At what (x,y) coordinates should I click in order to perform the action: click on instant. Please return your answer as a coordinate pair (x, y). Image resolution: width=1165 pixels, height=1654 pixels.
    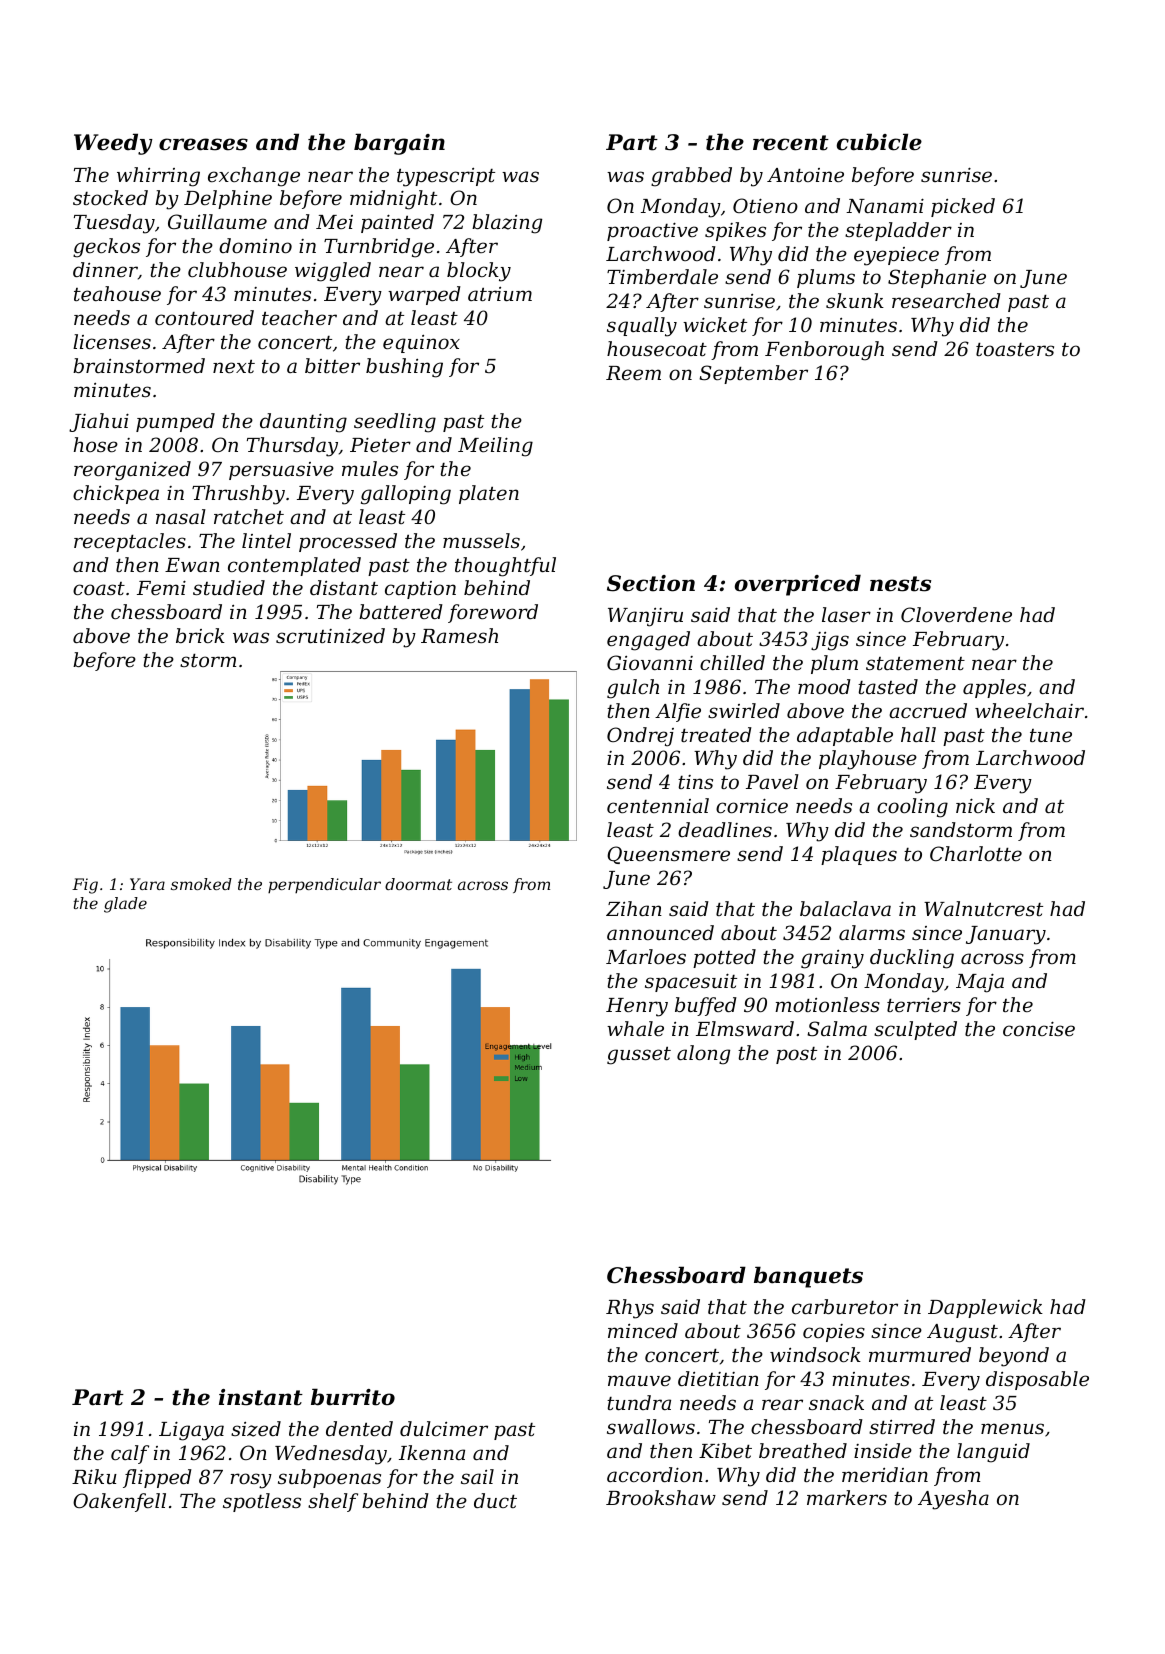
    Looking at the image, I should click on (261, 1397).
